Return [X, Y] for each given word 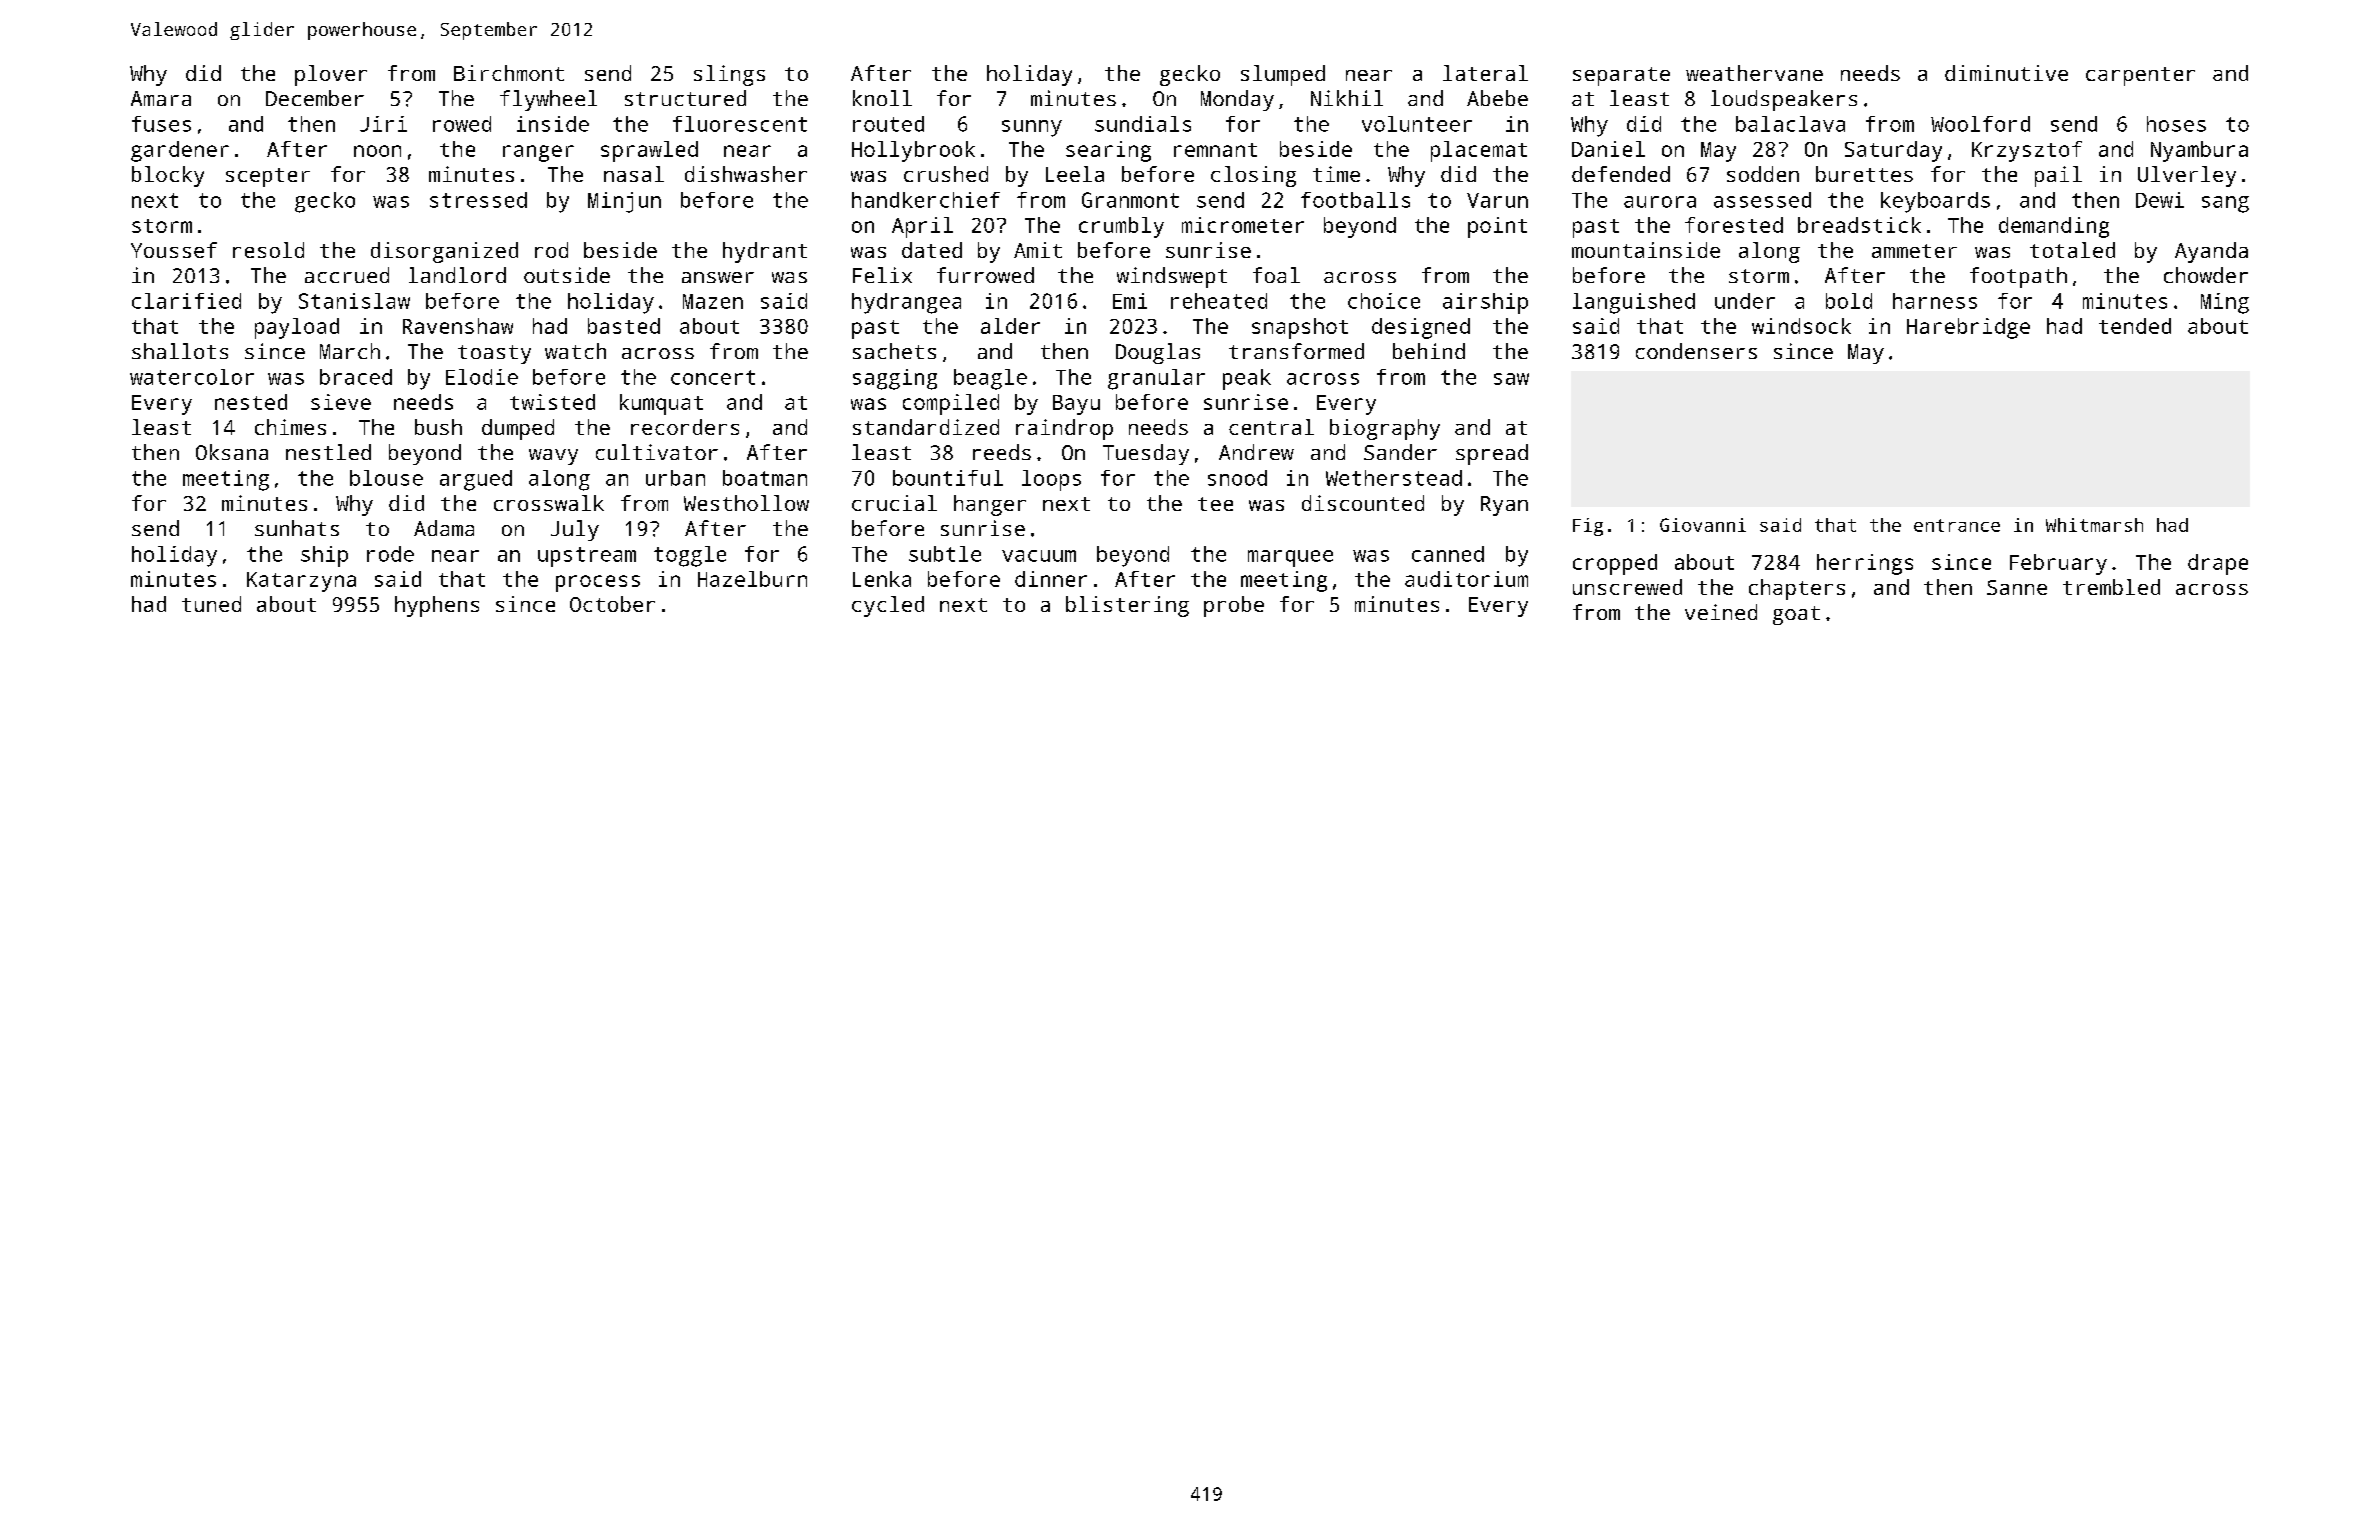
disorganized [444, 252]
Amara [161, 98]
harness [1935, 301]
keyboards [1935, 202]
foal [1276, 275]
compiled [951, 404]
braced [356, 377]
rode [390, 554]
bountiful [948, 478]
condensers [1696, 351]
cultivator [657, 452]
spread [1492, 454]
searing [1108, 151]
